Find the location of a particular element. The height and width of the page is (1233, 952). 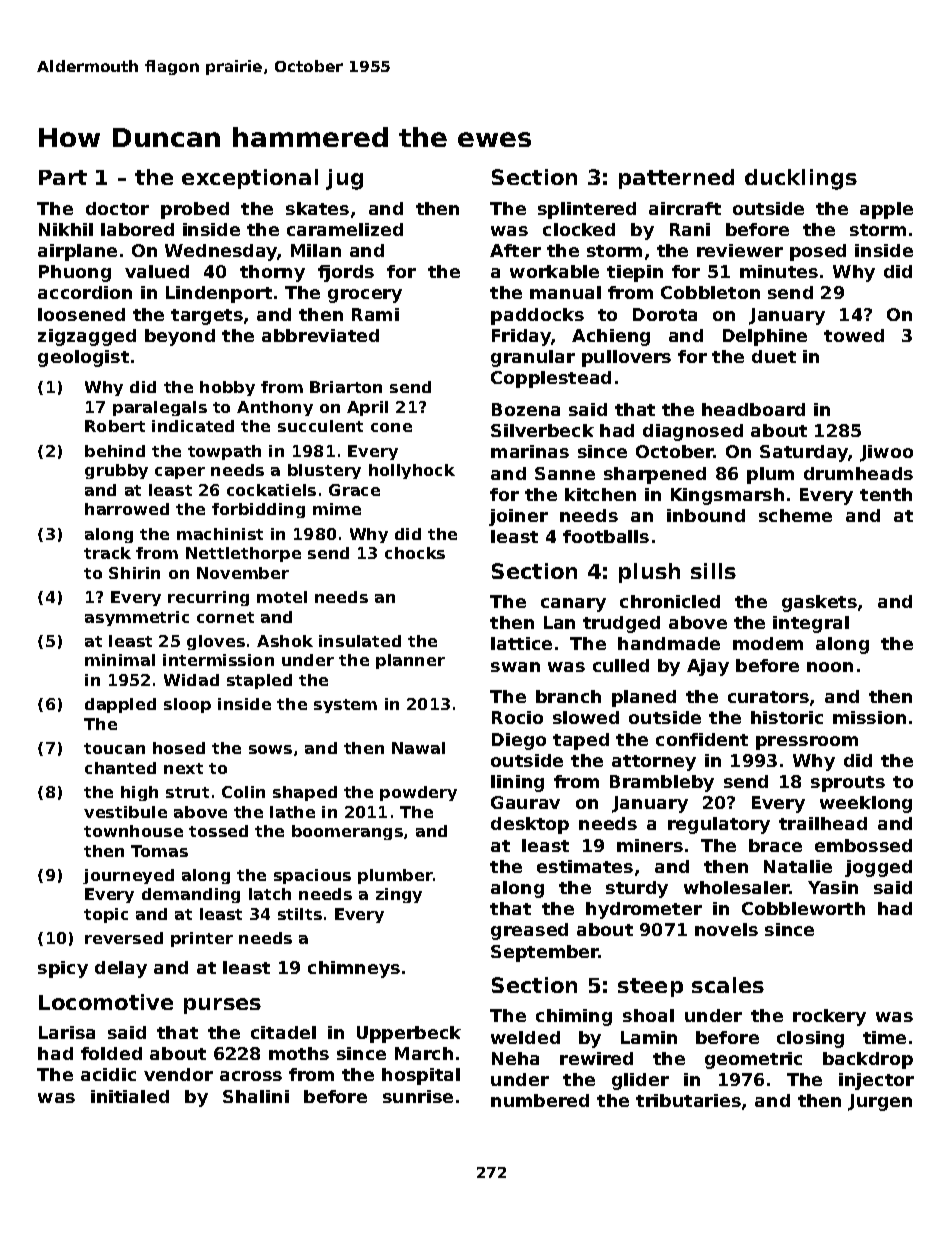

caramelized is located at coordinates (345, 229).
